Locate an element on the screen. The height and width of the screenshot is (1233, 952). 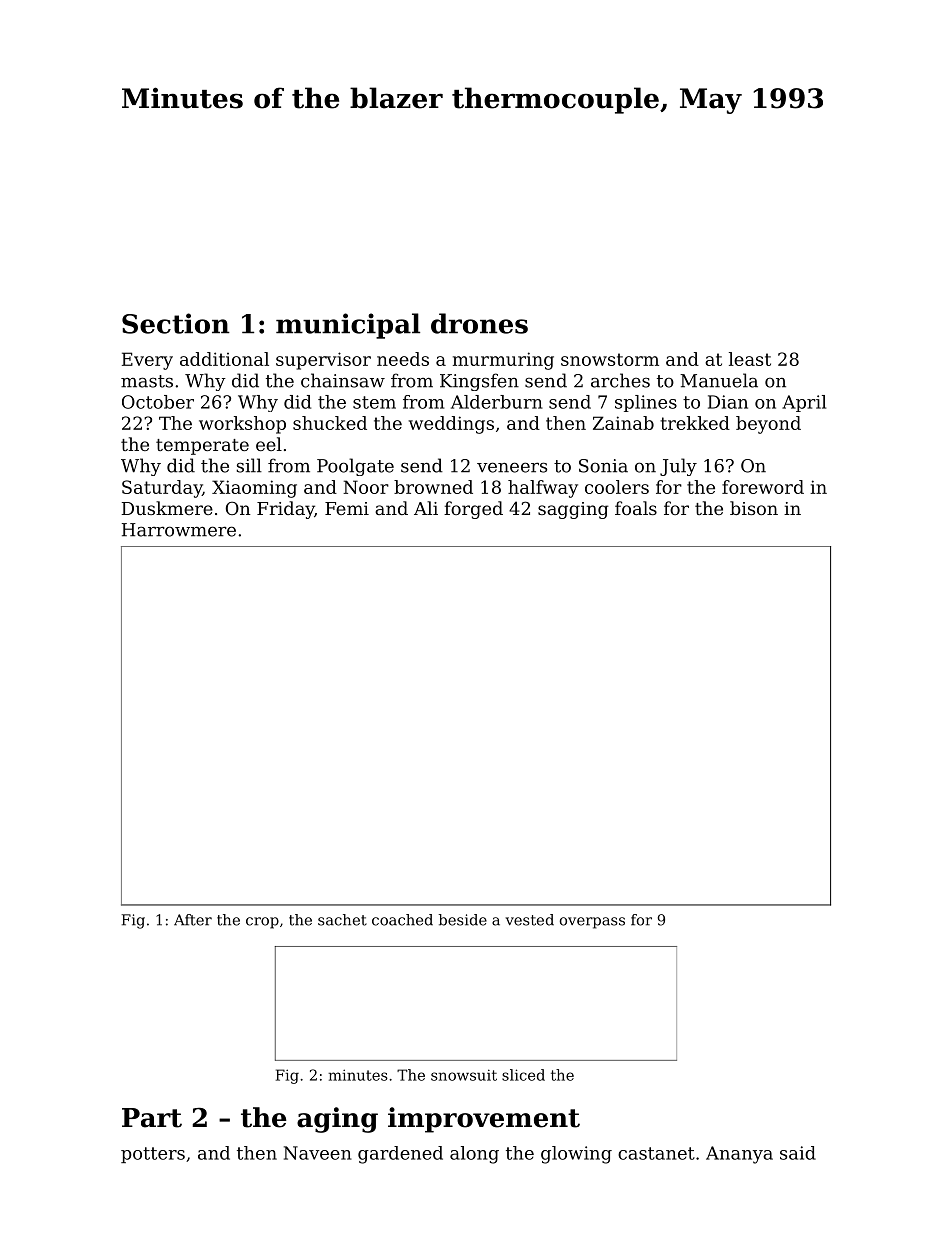
Friday is located at coordinates (286, 510).
